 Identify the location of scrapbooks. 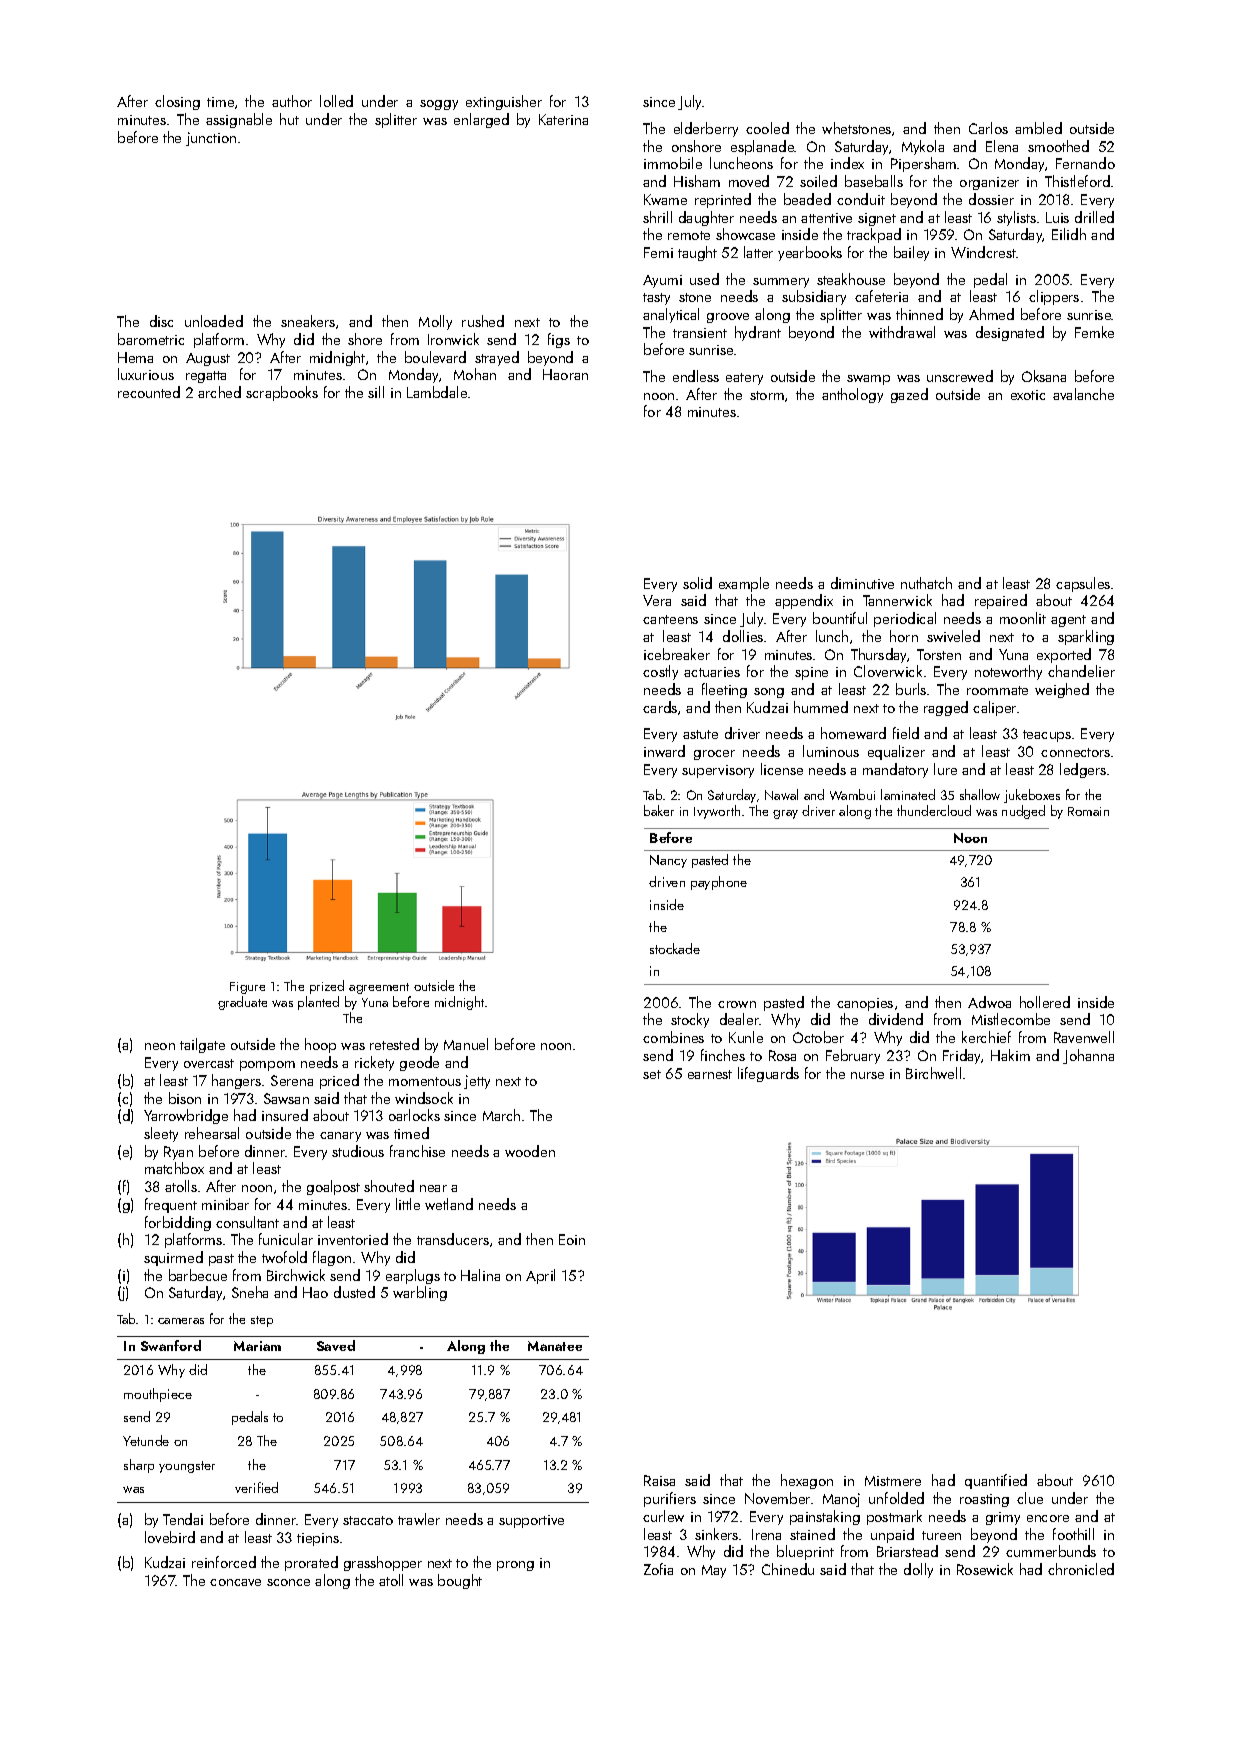
(282, 393).
